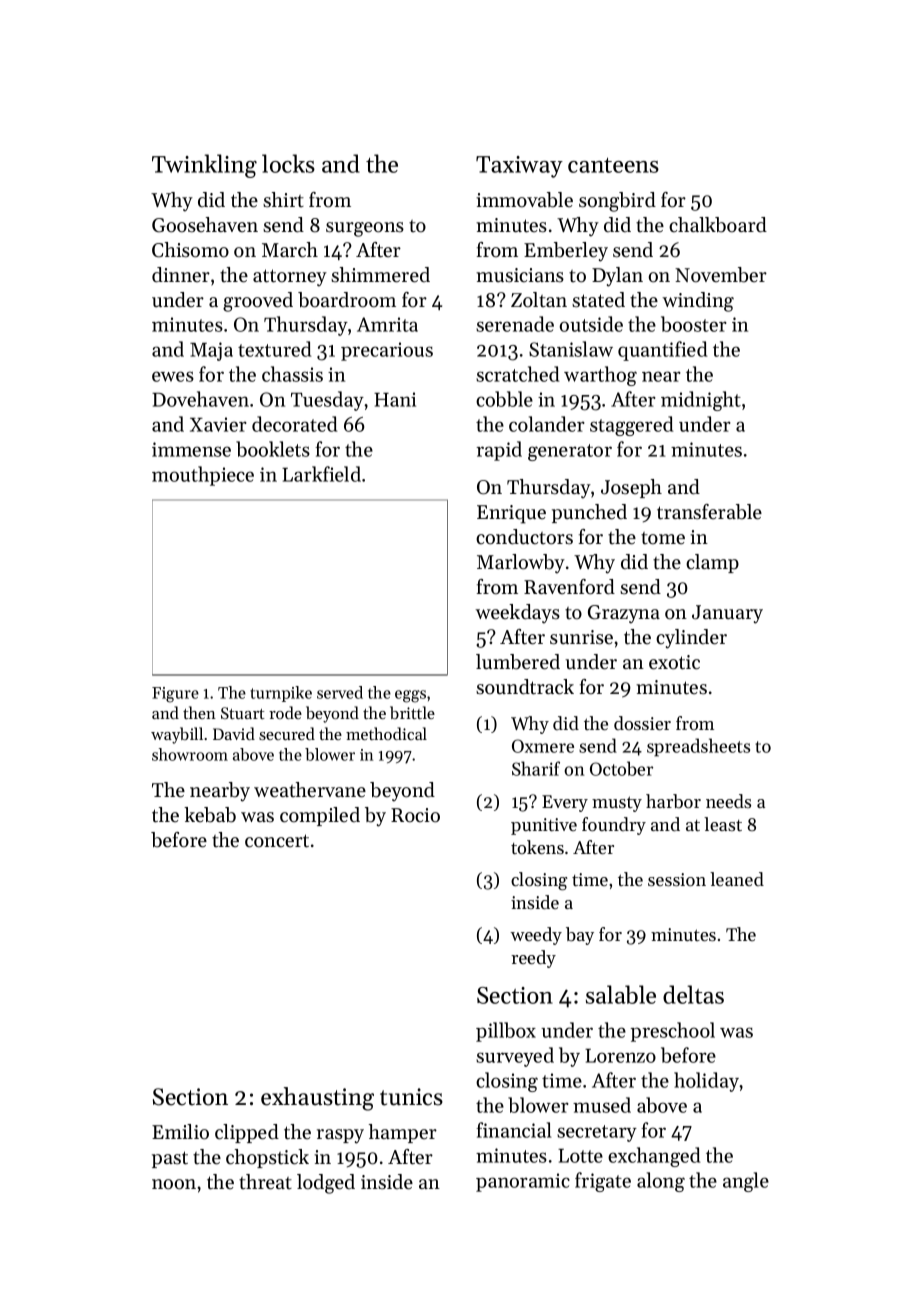 The height and width of the screenshot is (1311, 924). Describe the element at coordinates (533, 959) in the screenshot. I see `reedy` at that location.
